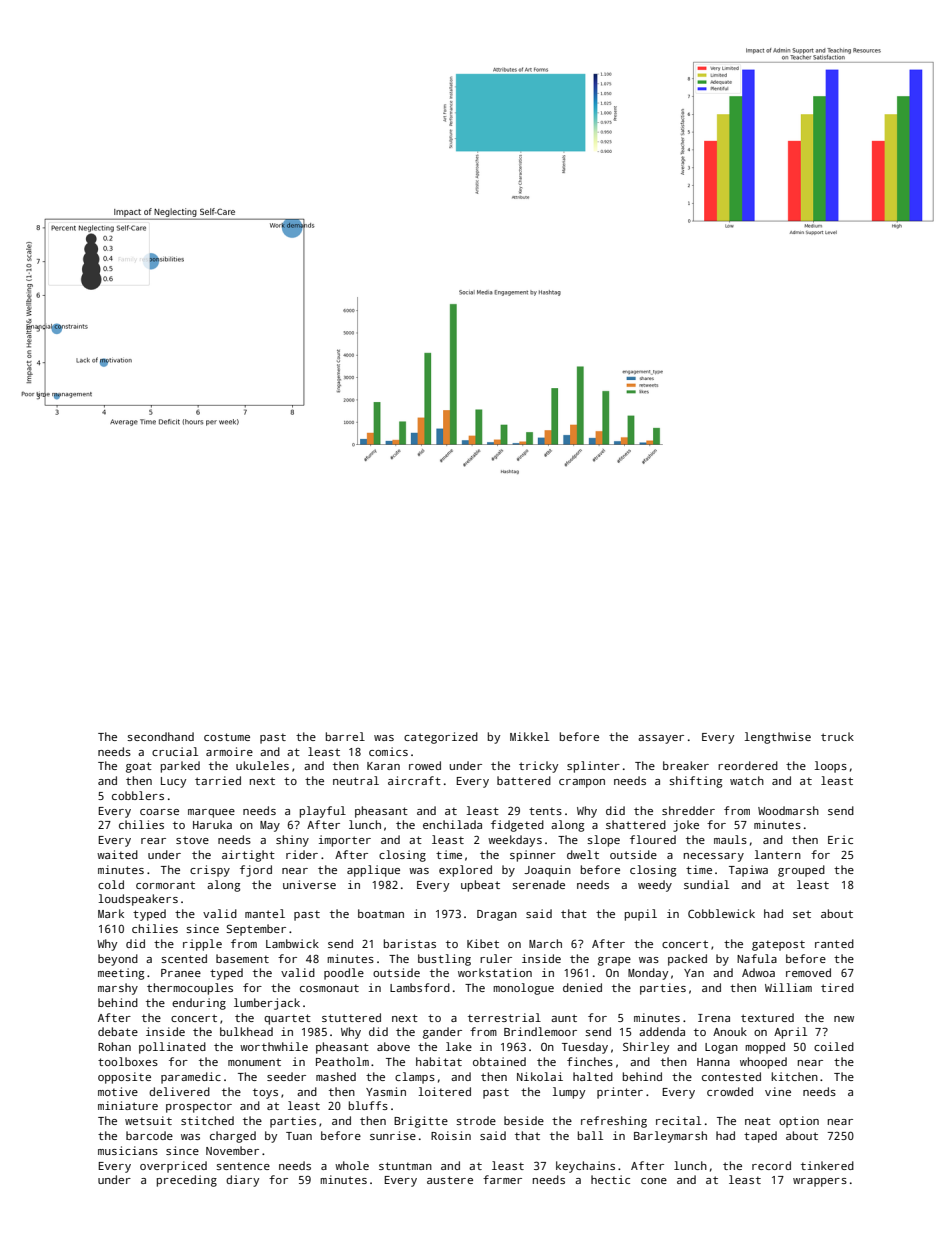 The height and width of the screenshot is (1233, 952). What do you see at coordinates (138, 900) in the screenshot?
I see `loudspeakers` at bounding box center [138, 900].
